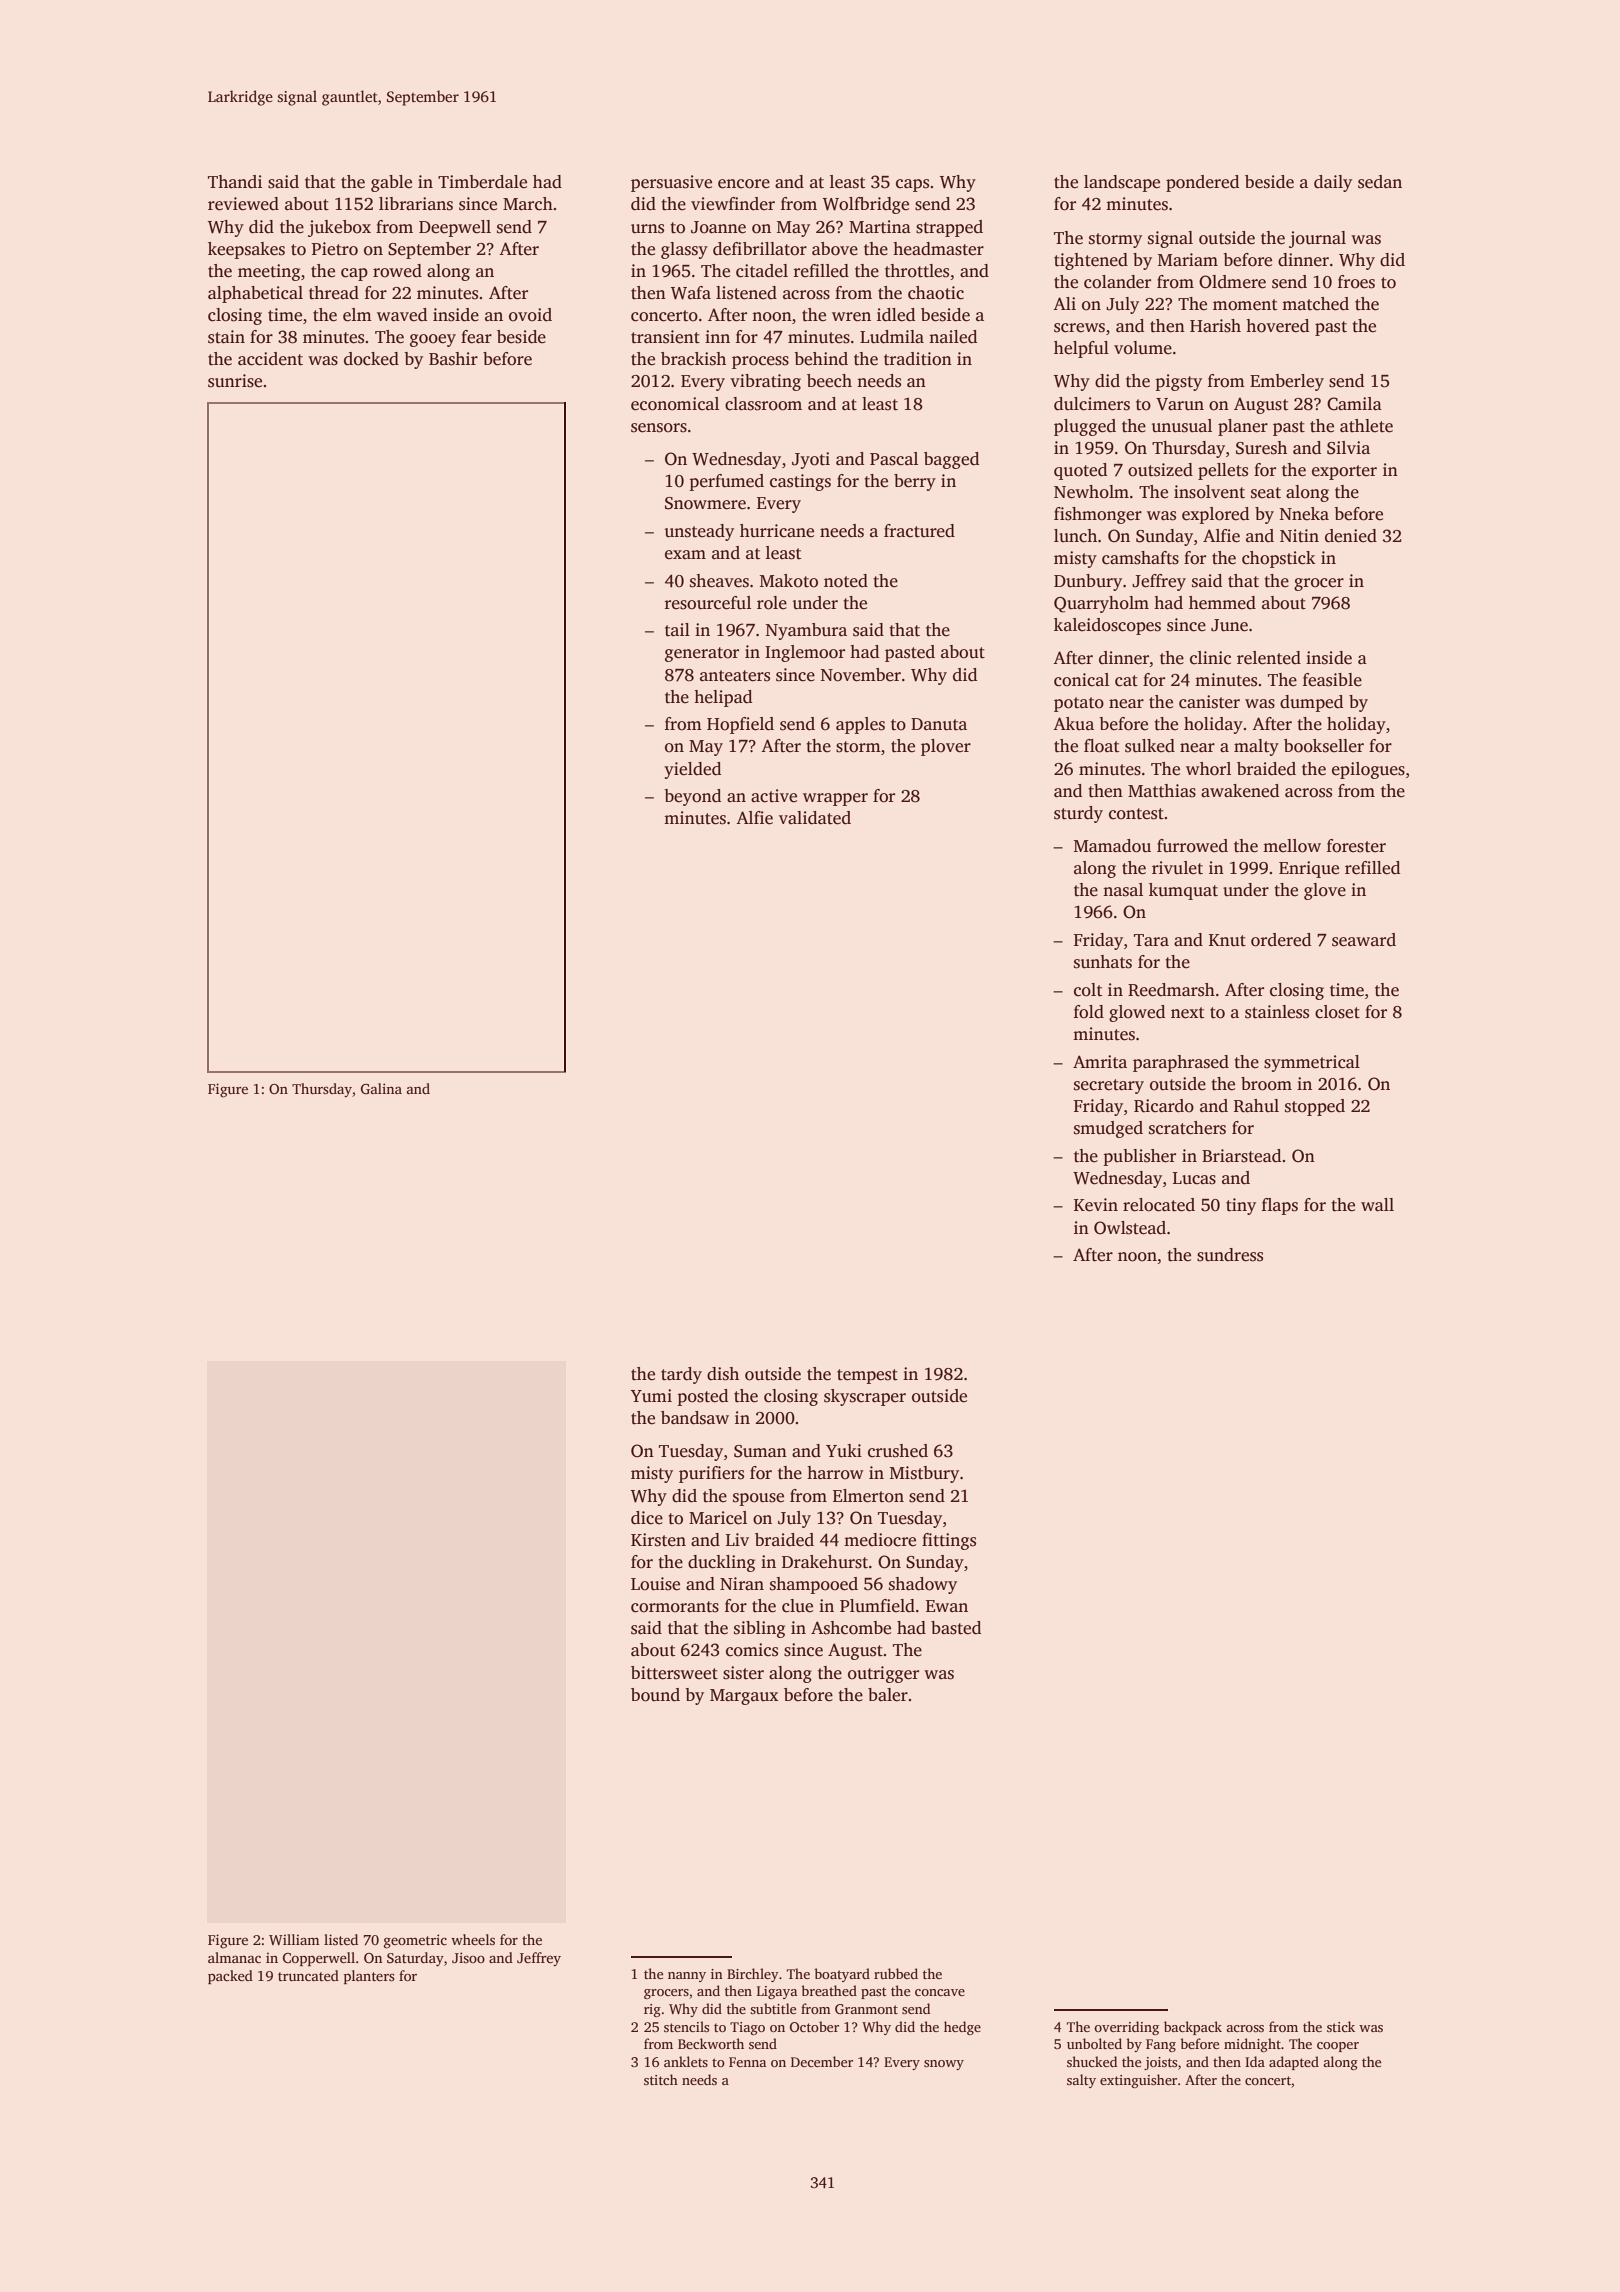  Describe the element at coordinates (1354, 404) in the document. I see `Camila` at that location.
